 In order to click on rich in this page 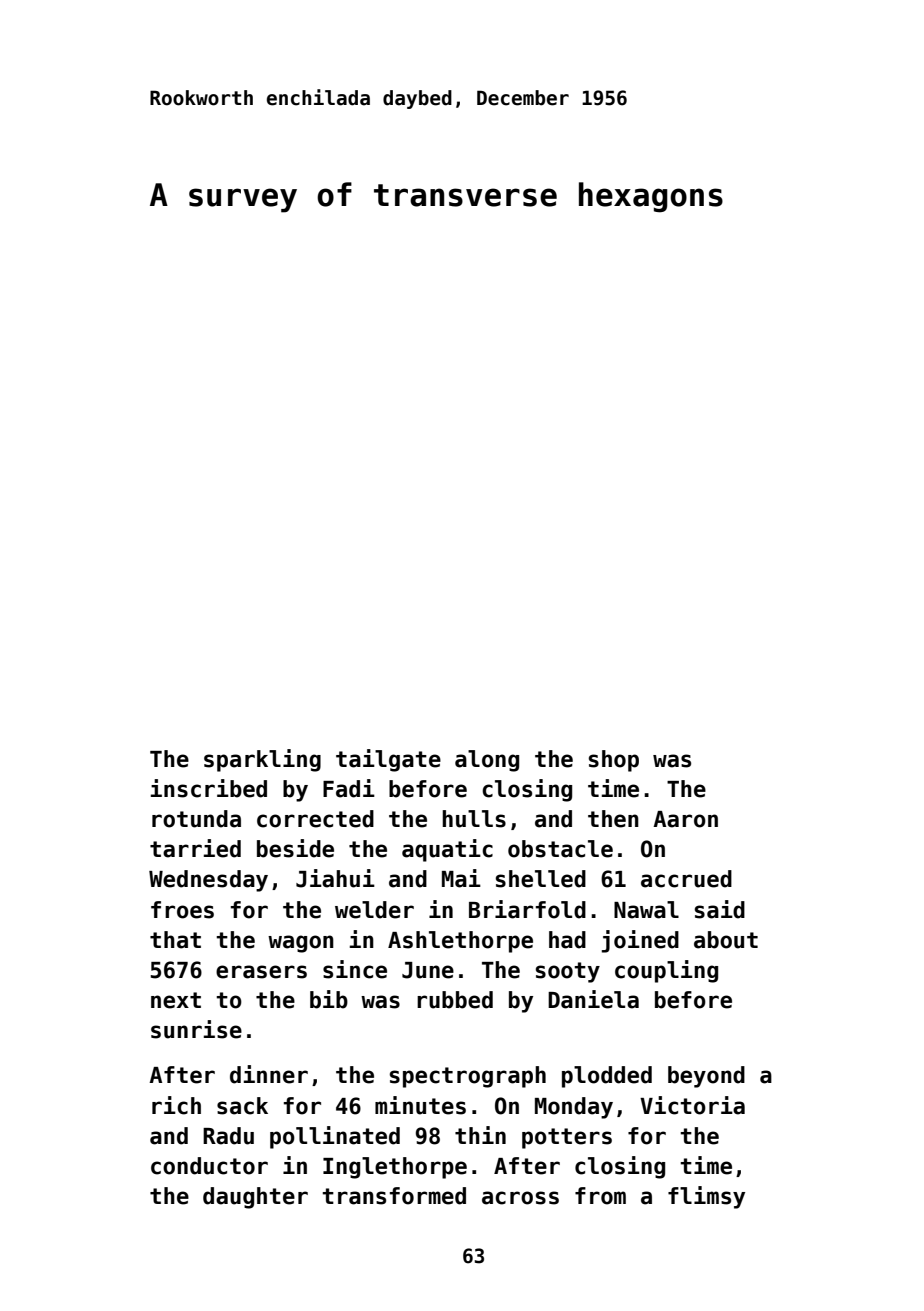, I will do `click(176, 1105)`.
